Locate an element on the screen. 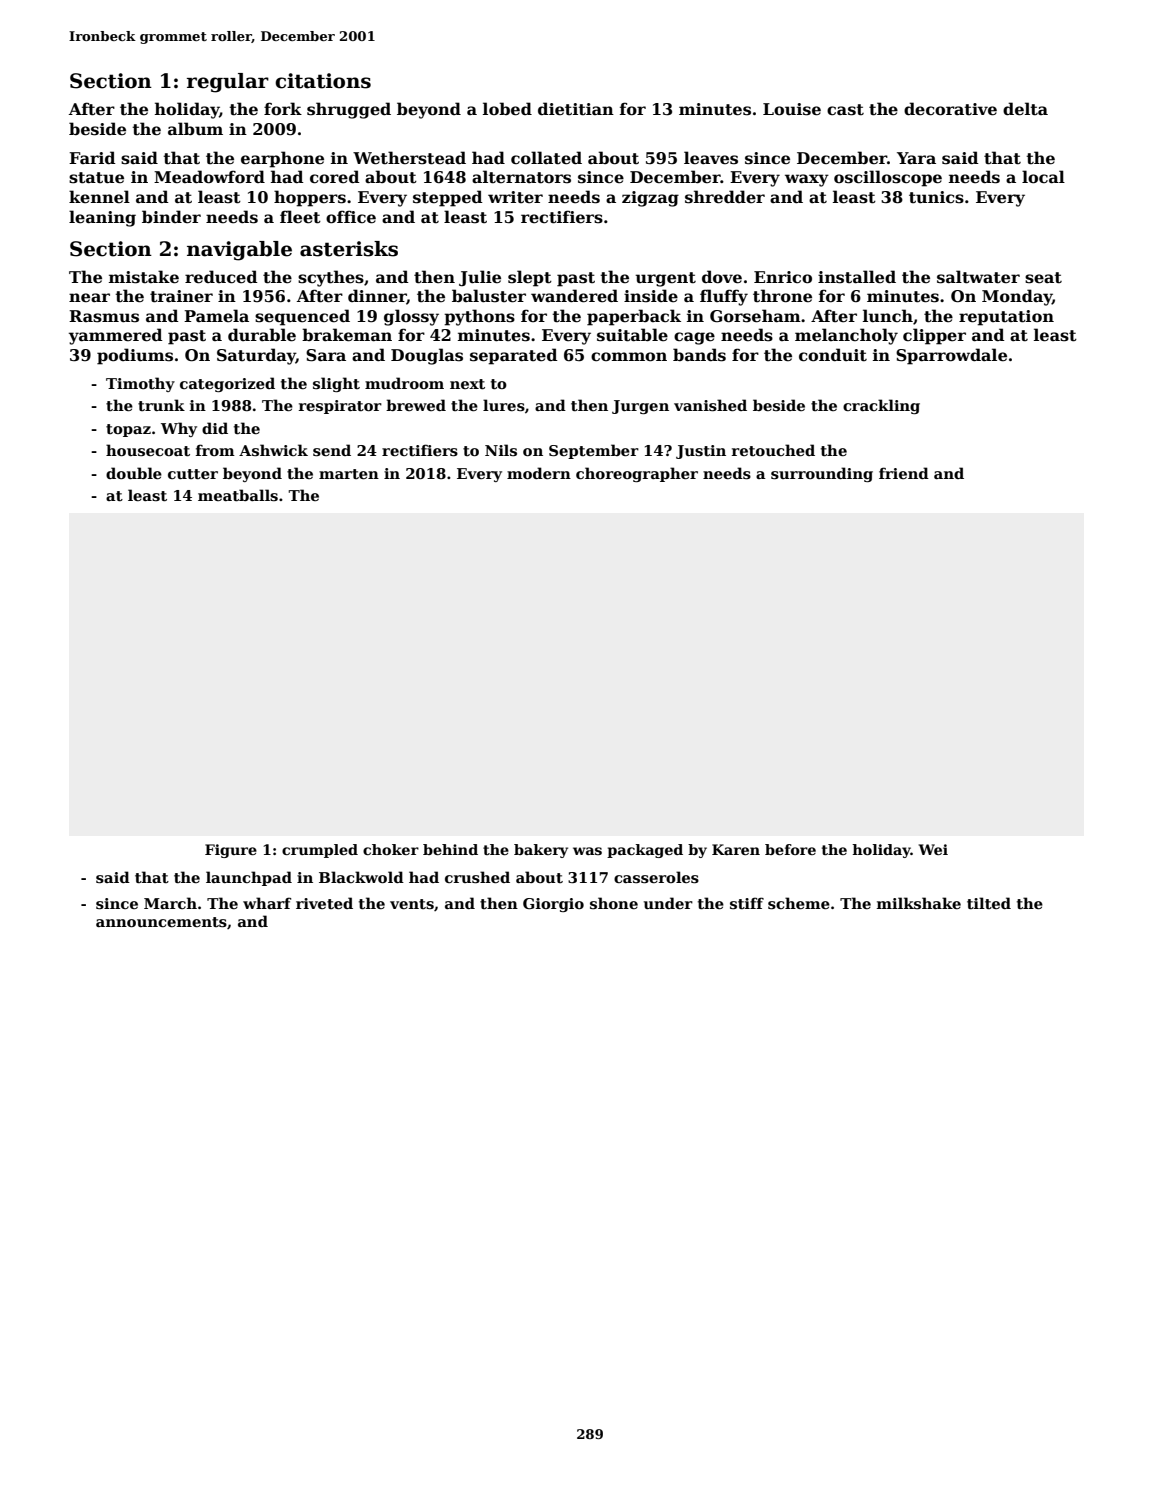 The width and height of the screenshot is (1153, 1492). Wei is located at coordinates (933, 849).
